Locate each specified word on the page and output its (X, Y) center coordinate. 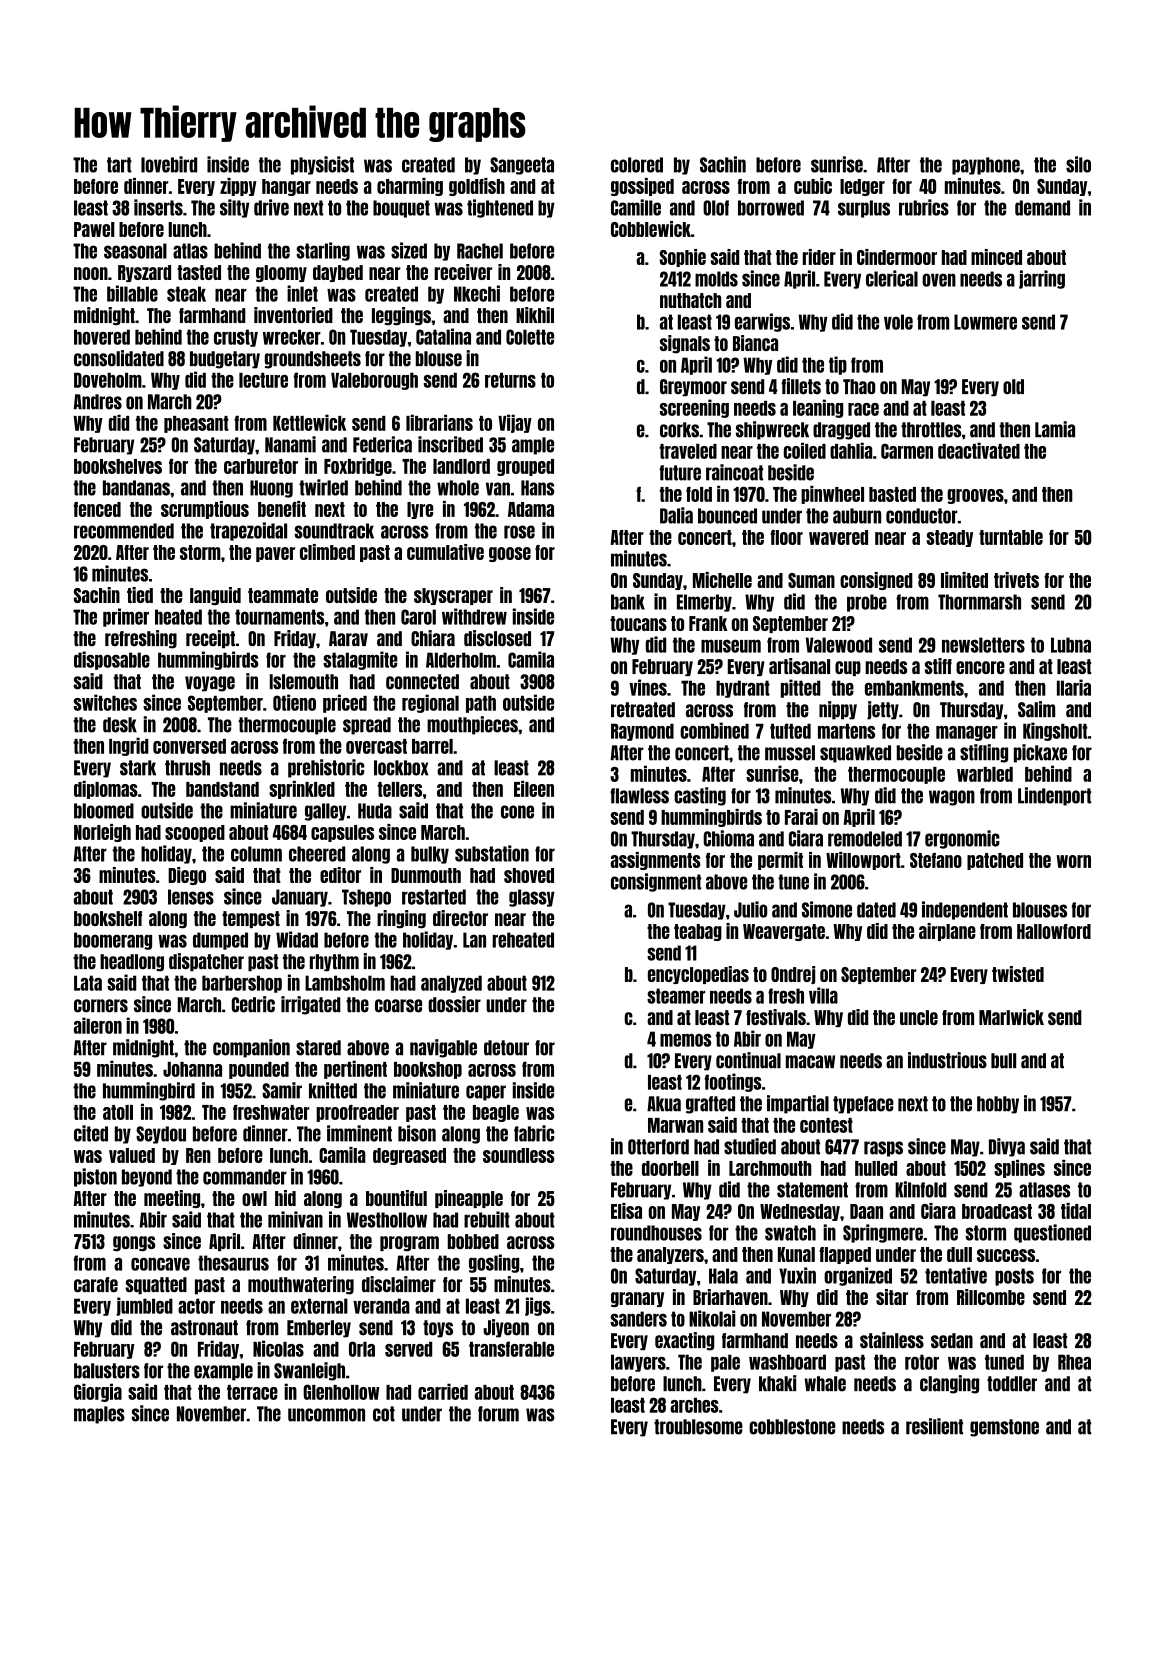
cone (517, 812)
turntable (1011, 537)
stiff (938, 666)
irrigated (311, 1005)
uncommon (326, 1415)
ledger (862, 187)
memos (685, 1040)
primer (126, 617)
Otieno (294, 702)
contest (826, 1125)
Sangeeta (522, 166)
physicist (322, 165)
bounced (727, 516)
